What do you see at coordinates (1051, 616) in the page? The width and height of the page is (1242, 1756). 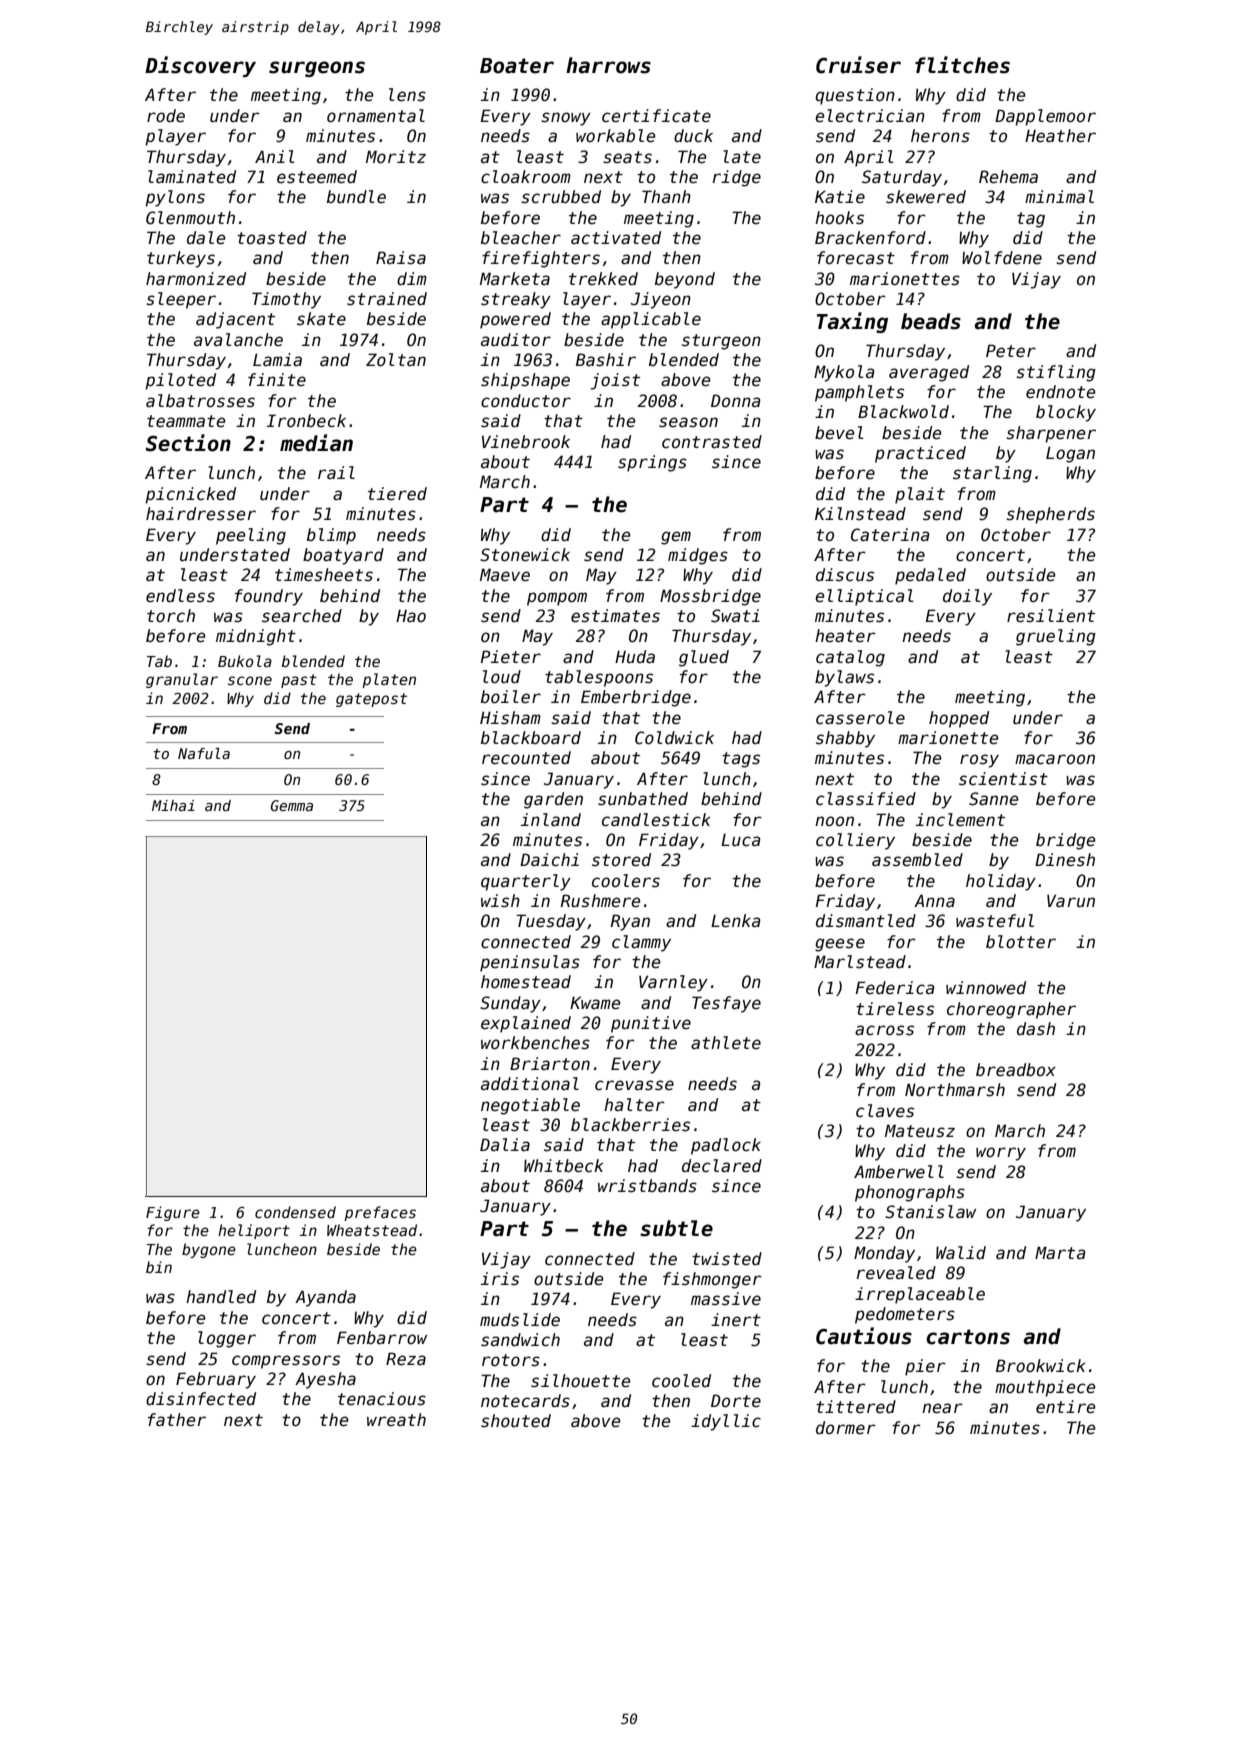 I see `resilient` at bounding box center [1051, 616].
